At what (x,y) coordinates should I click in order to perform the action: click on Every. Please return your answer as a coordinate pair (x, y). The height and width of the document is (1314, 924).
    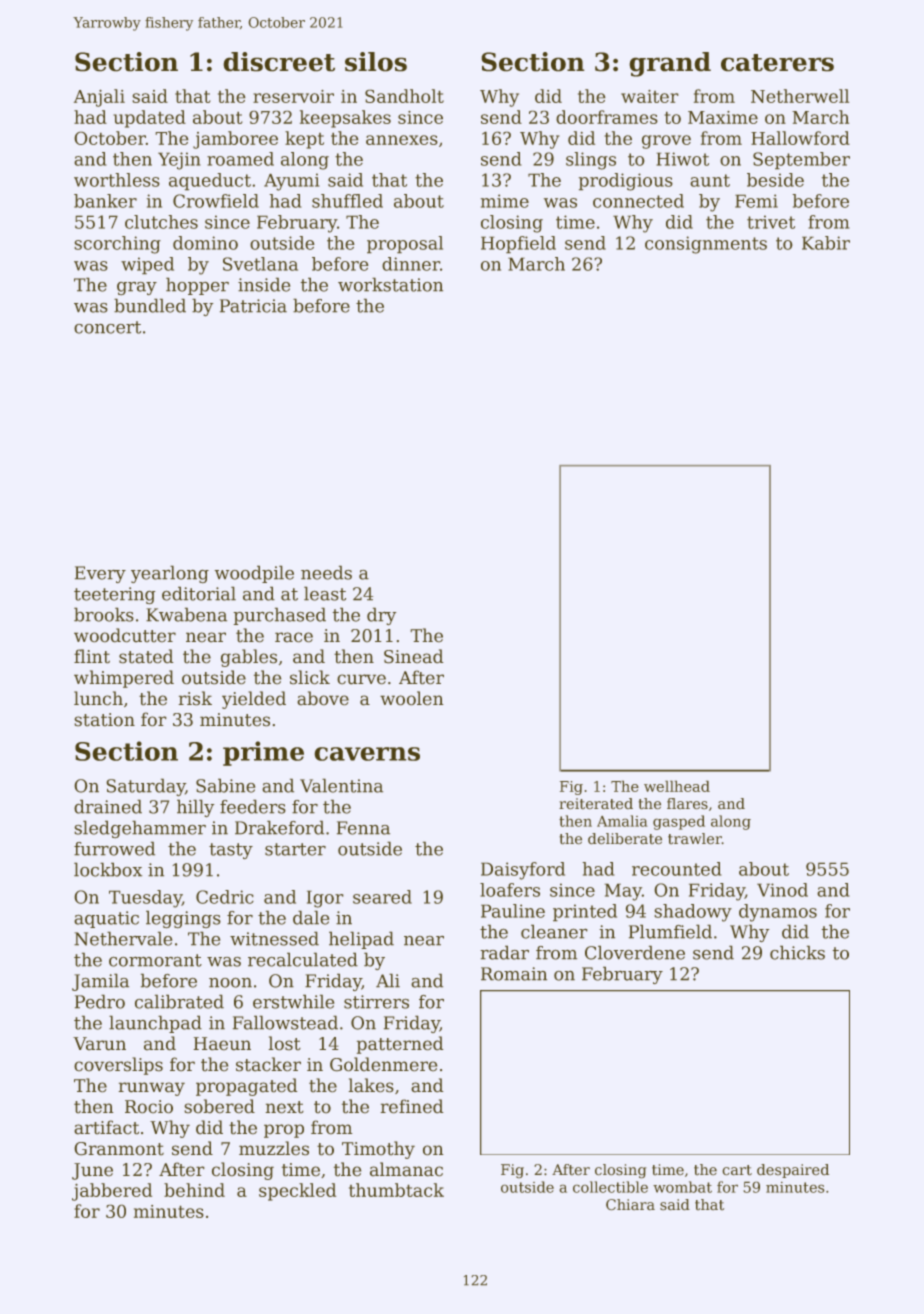
    Looking at the image, I should click on (100, 574).
